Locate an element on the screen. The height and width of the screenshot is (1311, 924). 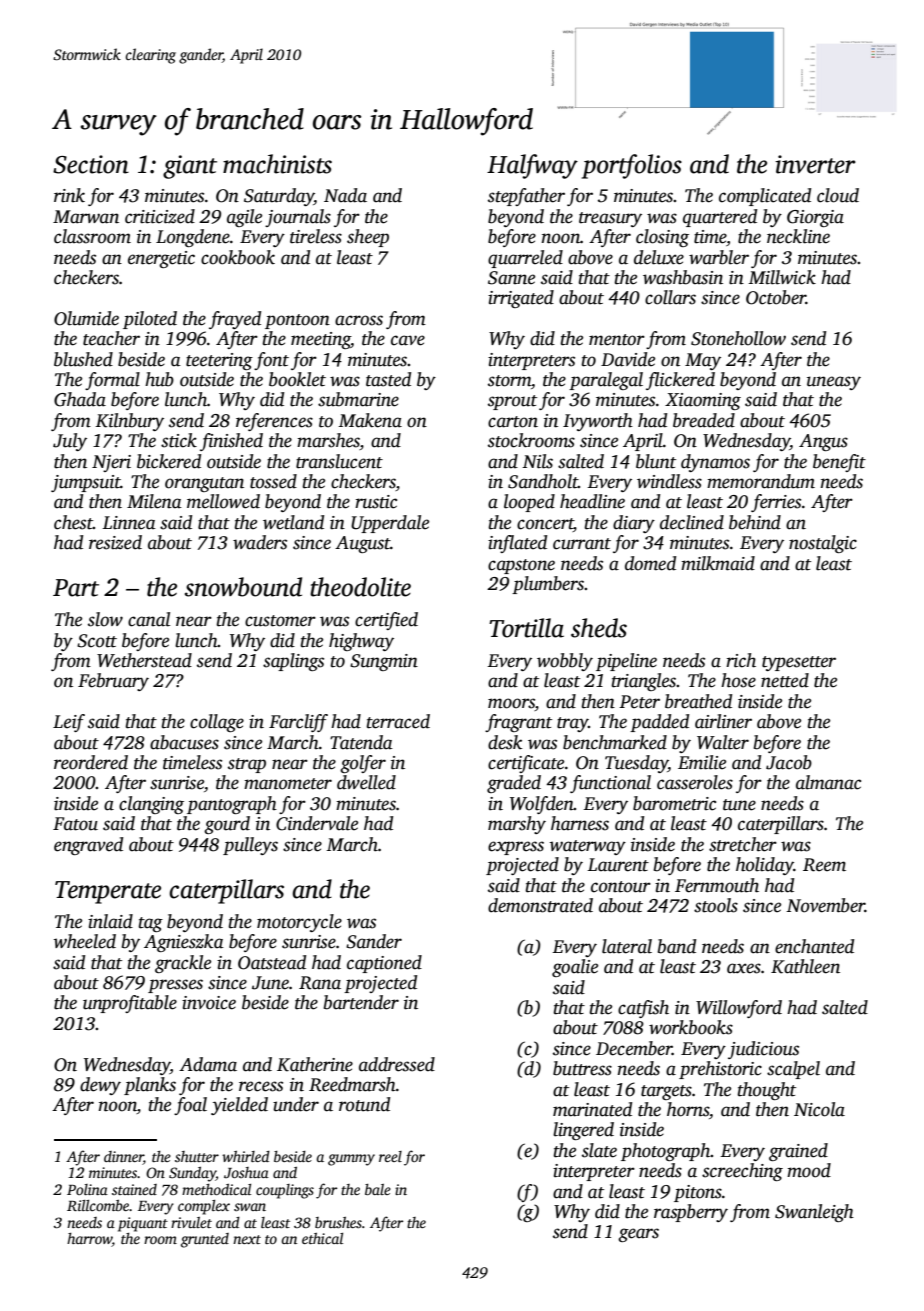
benefit is located at coordinates (839, 463).
